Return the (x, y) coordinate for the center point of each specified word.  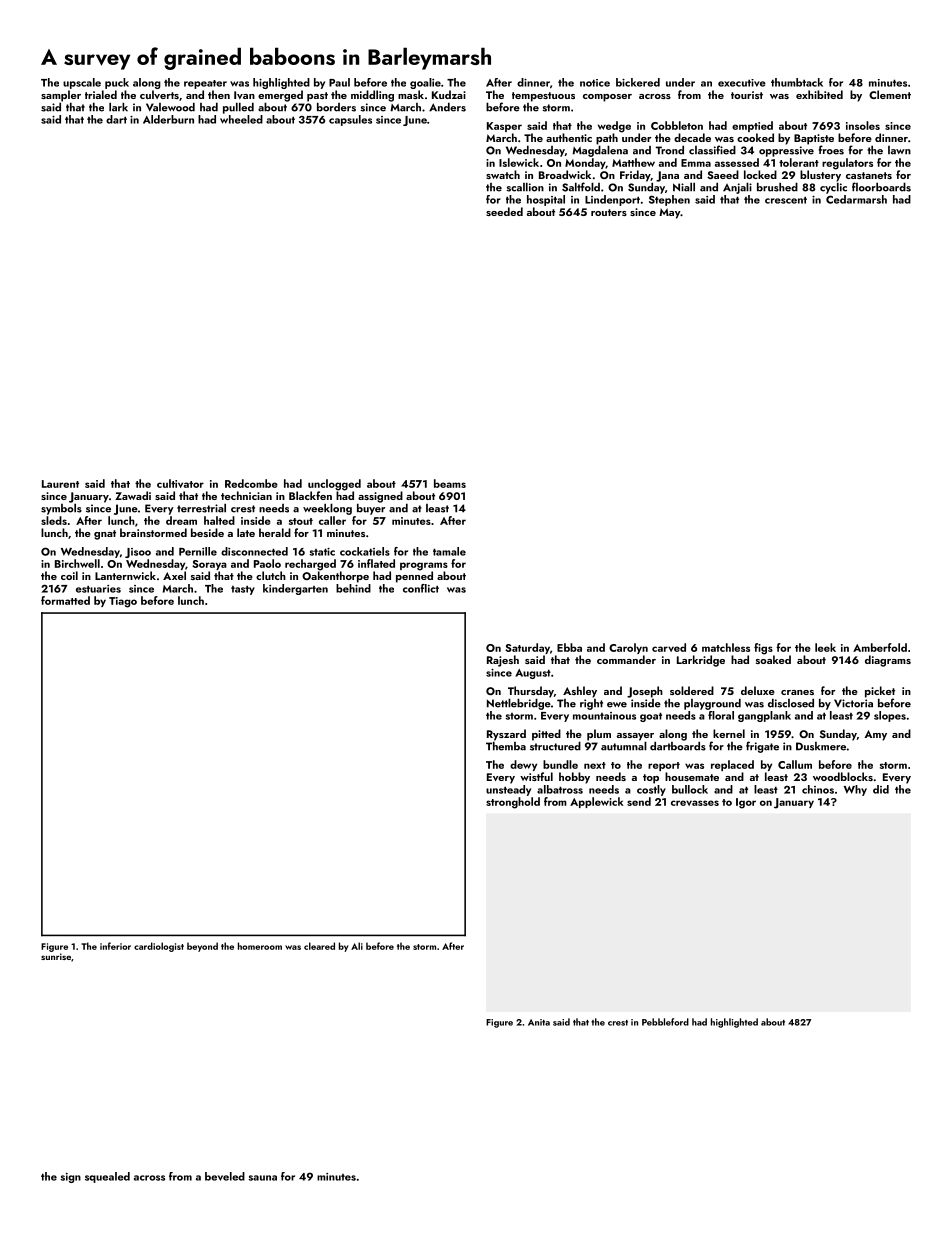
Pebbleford (665, 1022)
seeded (504, 211)
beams (450, 483)
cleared (319, 946)
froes (831, 150)
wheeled (241, 119)
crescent (786, 200)
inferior (115, 946)
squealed (107, 1177)
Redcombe (251, 483)
